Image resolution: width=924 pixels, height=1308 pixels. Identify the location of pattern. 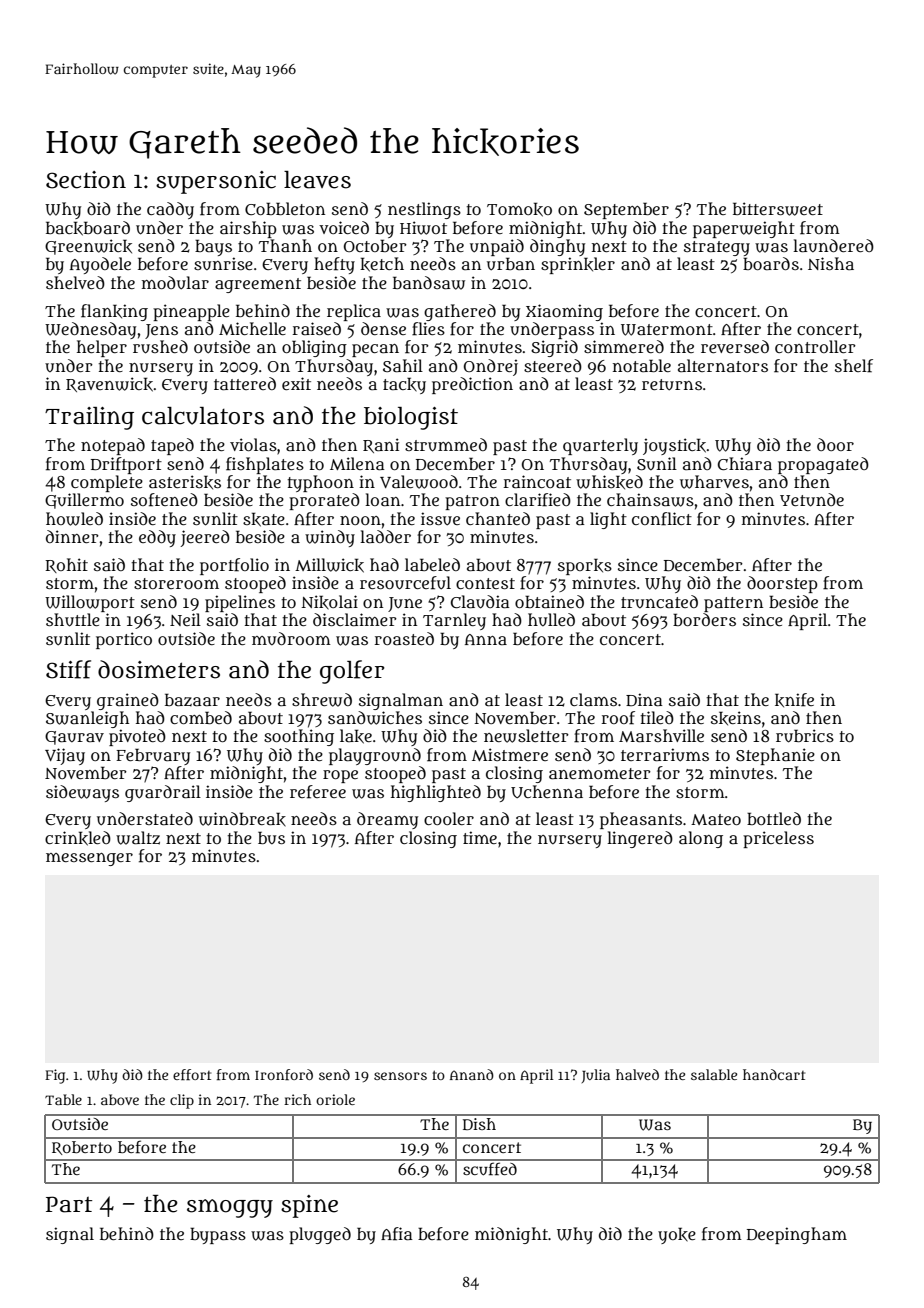
(733, 604).
